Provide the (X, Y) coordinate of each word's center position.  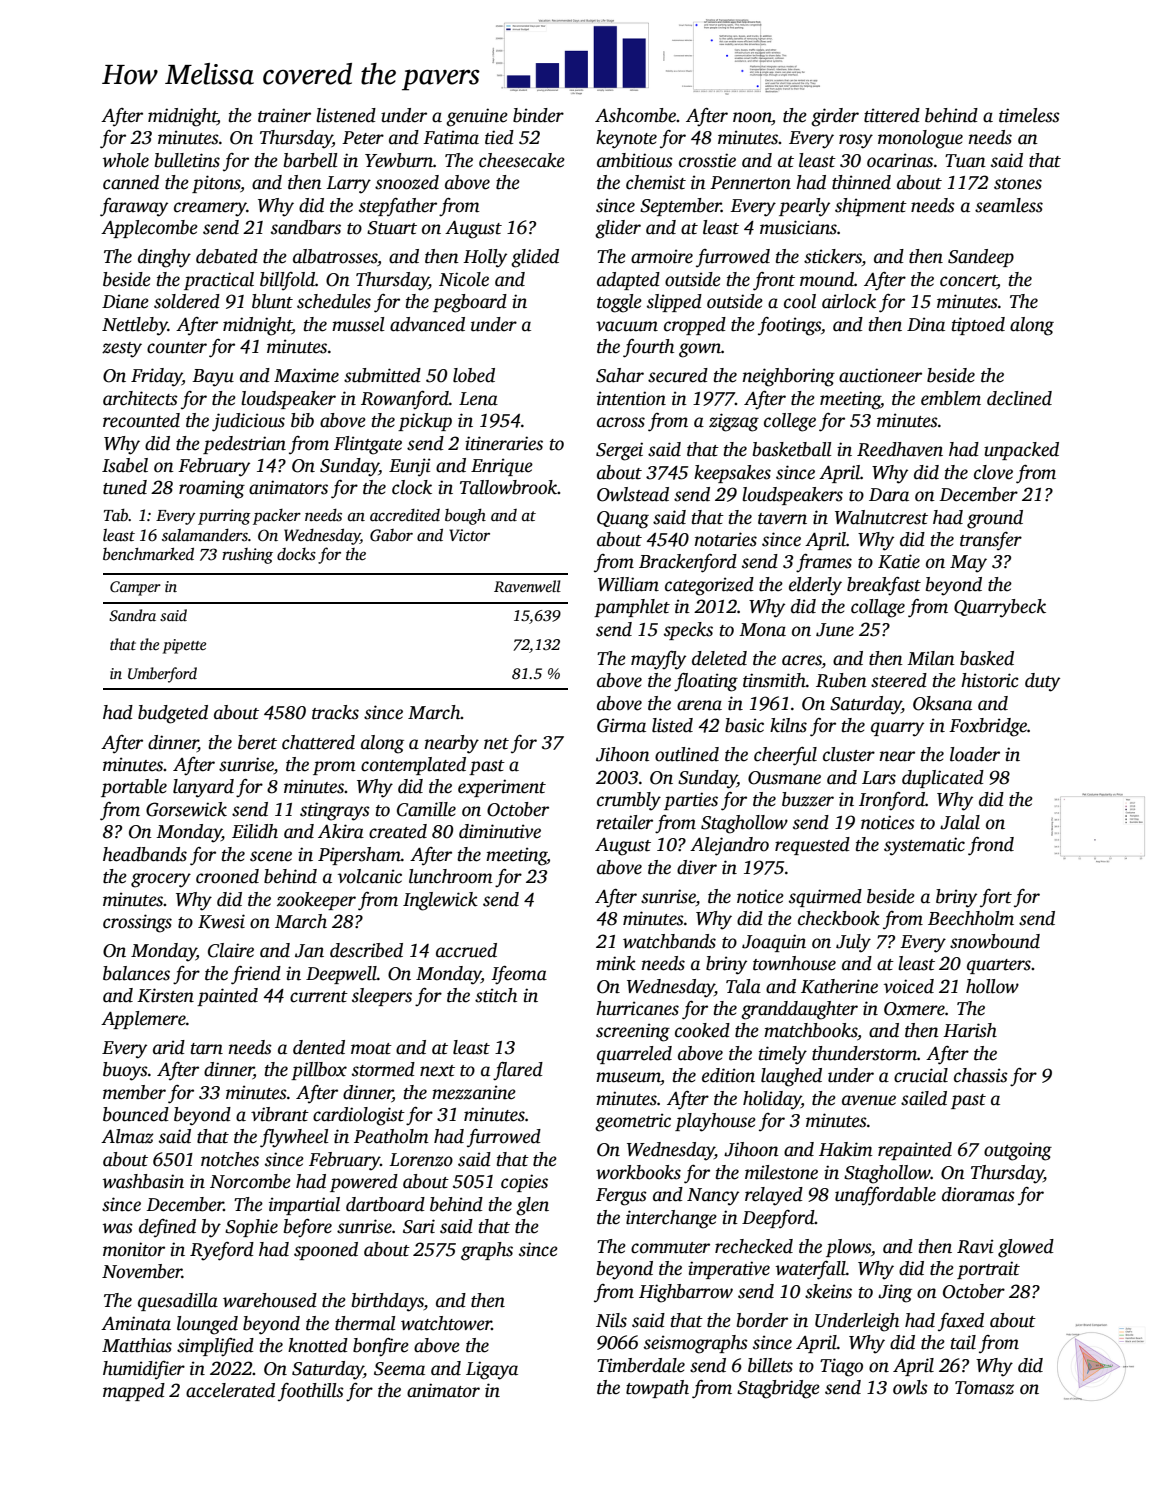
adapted (628, 281)
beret (257, 742)
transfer (991, 541)
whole (126, 160)
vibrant (280, 1114)
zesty (122, 350)
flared (518, 1071)
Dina (926, 324)
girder (835, 117)
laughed (791, 1077)
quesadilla (178, 1302)
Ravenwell (527, 586)
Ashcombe (635, 115)
